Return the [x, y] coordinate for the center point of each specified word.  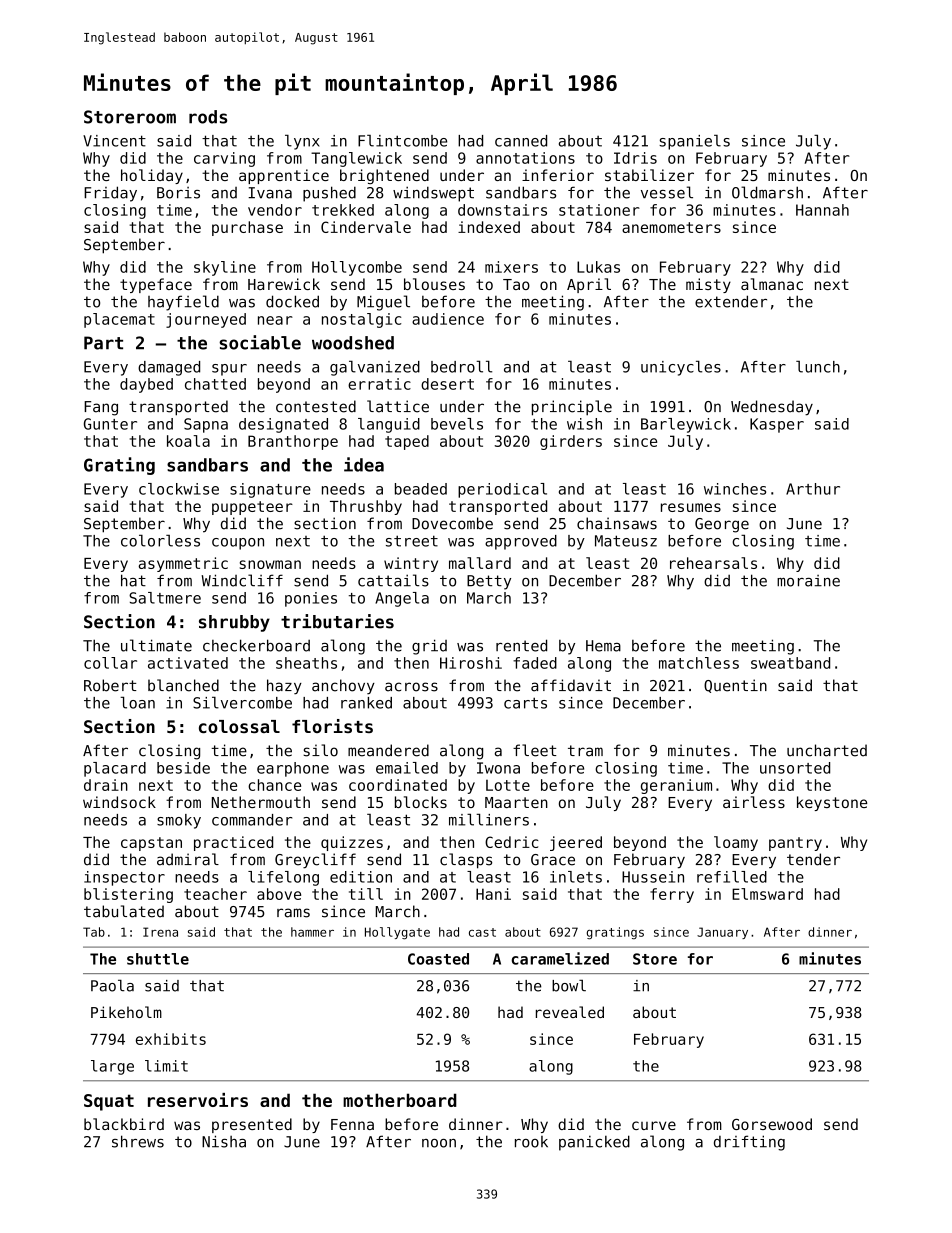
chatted [215, 384]
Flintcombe [402, 141]
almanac [772, 284]
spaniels [694, 142]
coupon [238, 544]
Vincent [114, 141]
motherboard [400, 1100]
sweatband [790, 663]
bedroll [461, 367]
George [722, 525]
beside [183, 768]
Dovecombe [452, 523]
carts [525, 703]
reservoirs [198, 1100]
